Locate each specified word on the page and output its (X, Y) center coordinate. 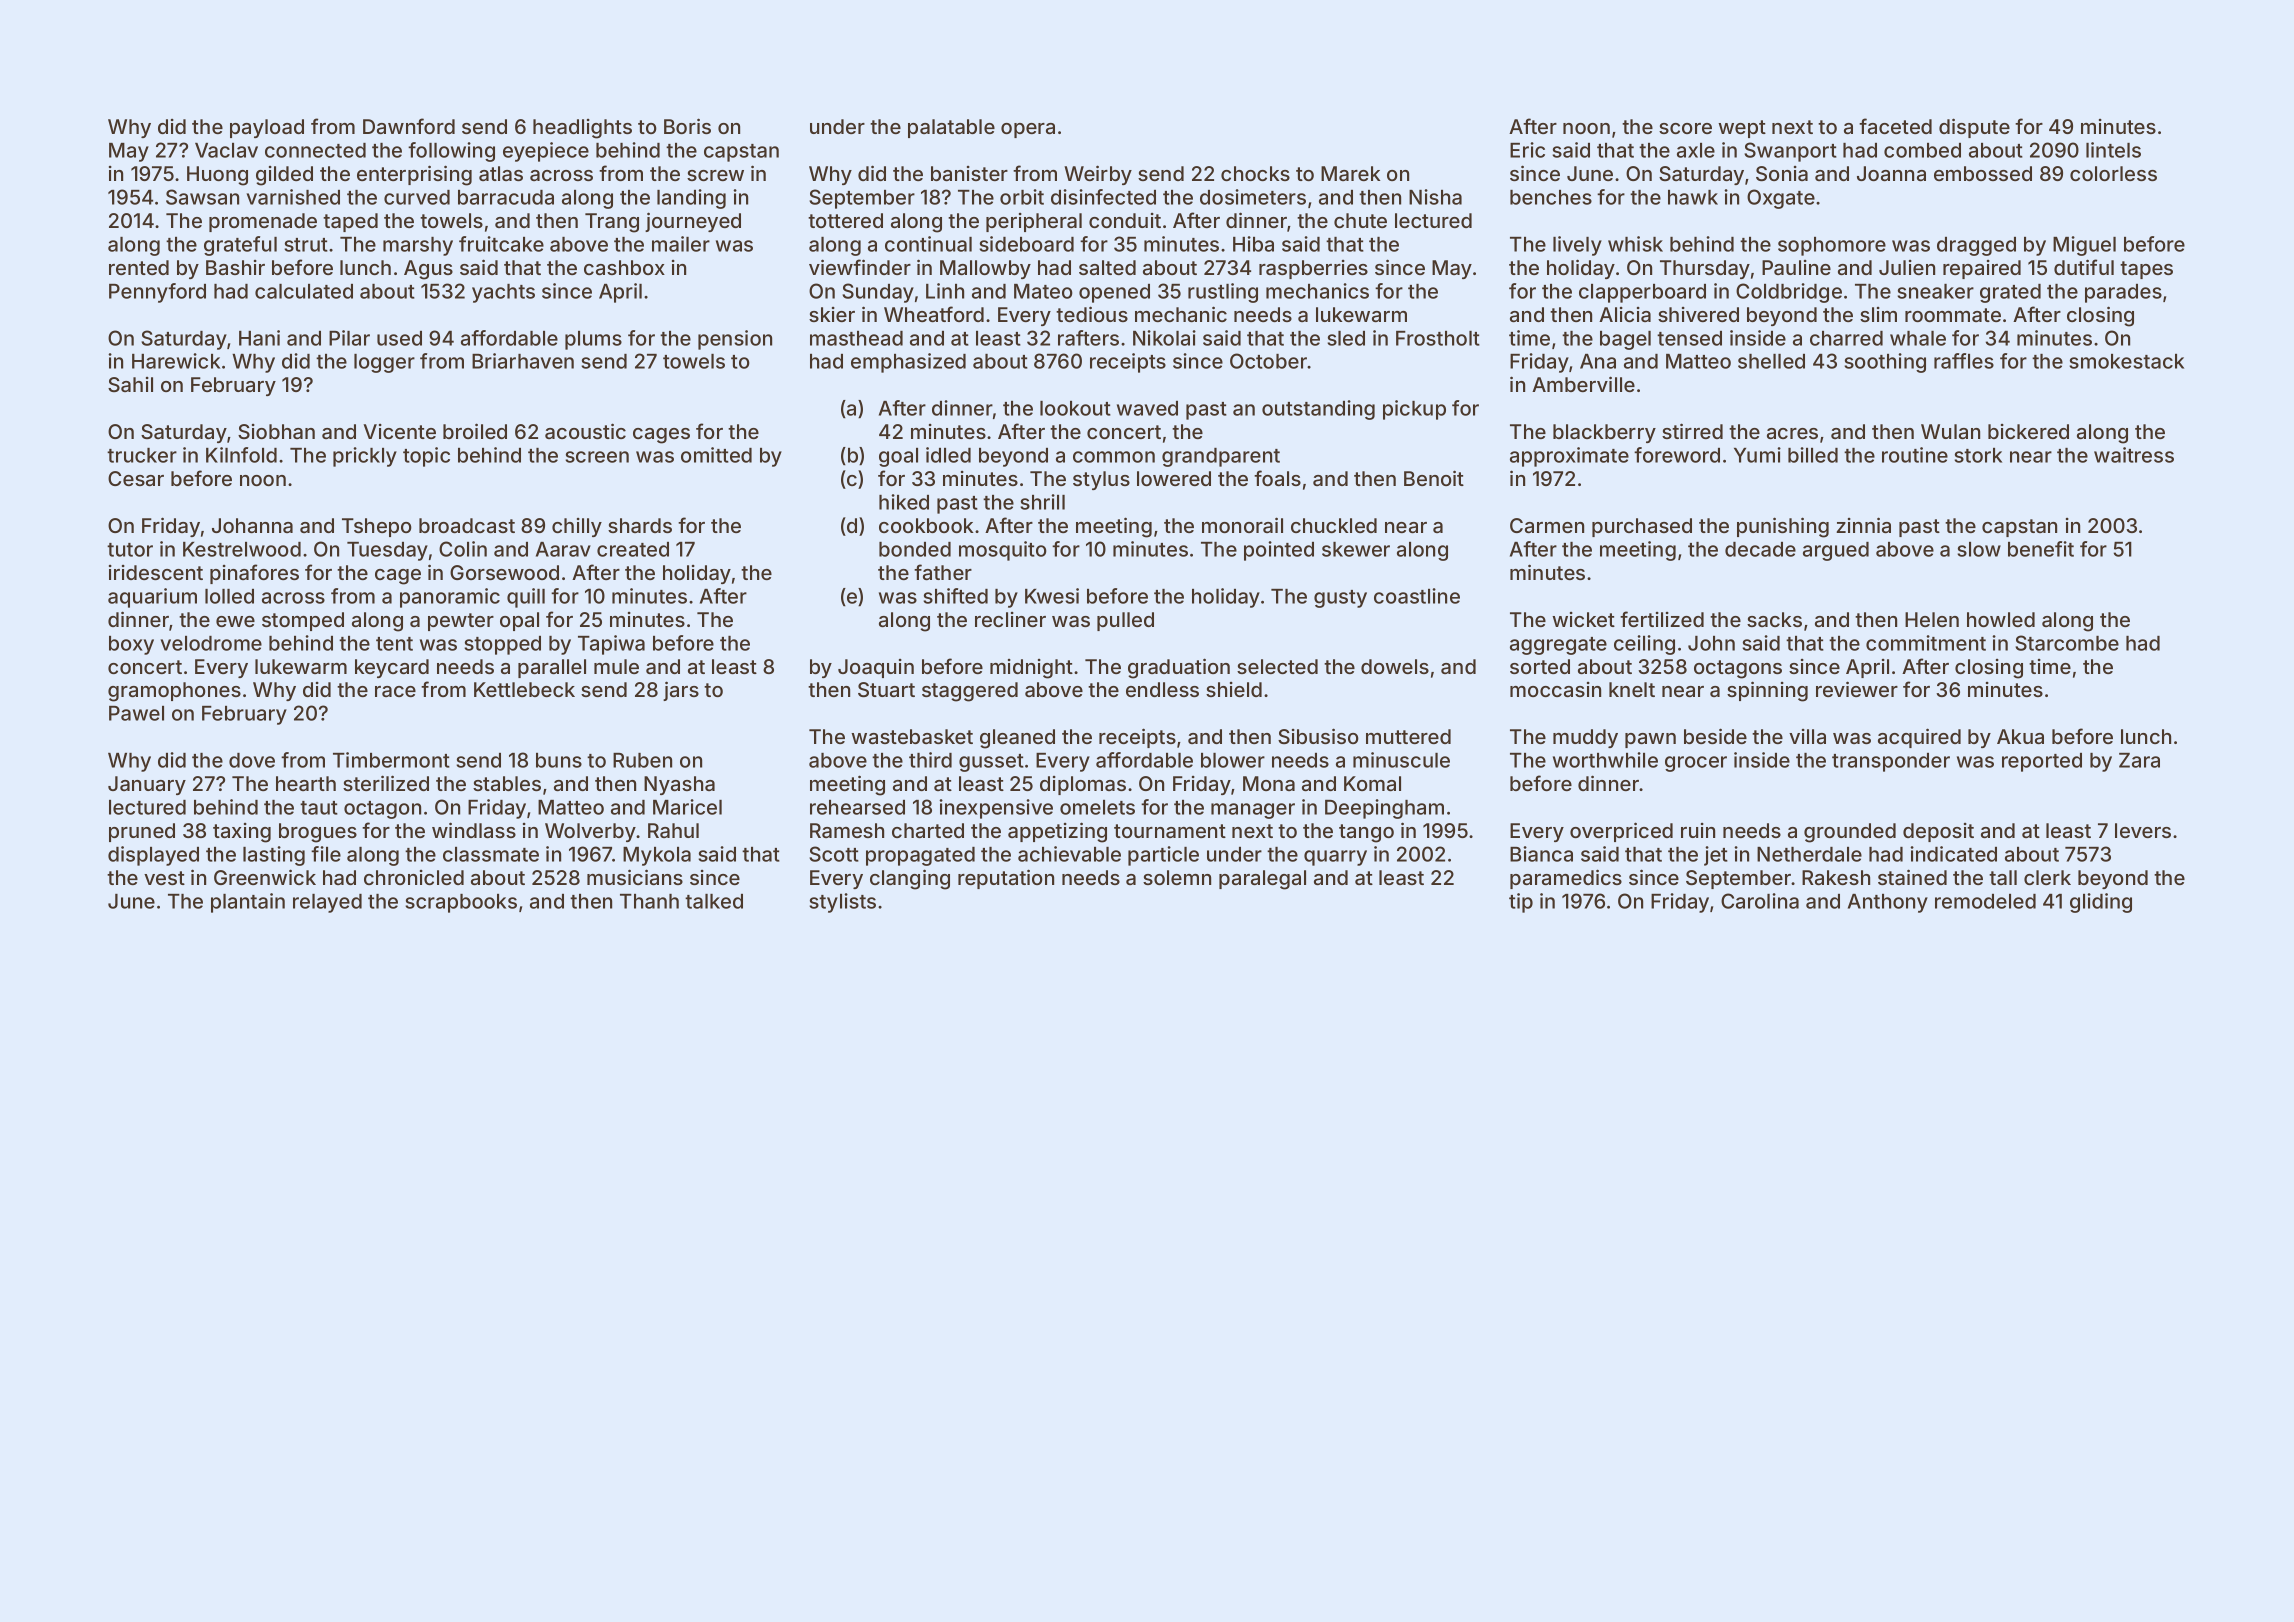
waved (1147, 408)
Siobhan (276, 431)
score (1685, 128)
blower (1233, 760)
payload (267, 128)
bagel (1625, 340)
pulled (1125, 621)
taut (319, 808)
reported (2042, 762)
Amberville (1583, 384)
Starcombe (2067, 643)
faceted (1895, 126)
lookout (1075, 408)
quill (526, 598)
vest (164, 878)
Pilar (349, 338)
